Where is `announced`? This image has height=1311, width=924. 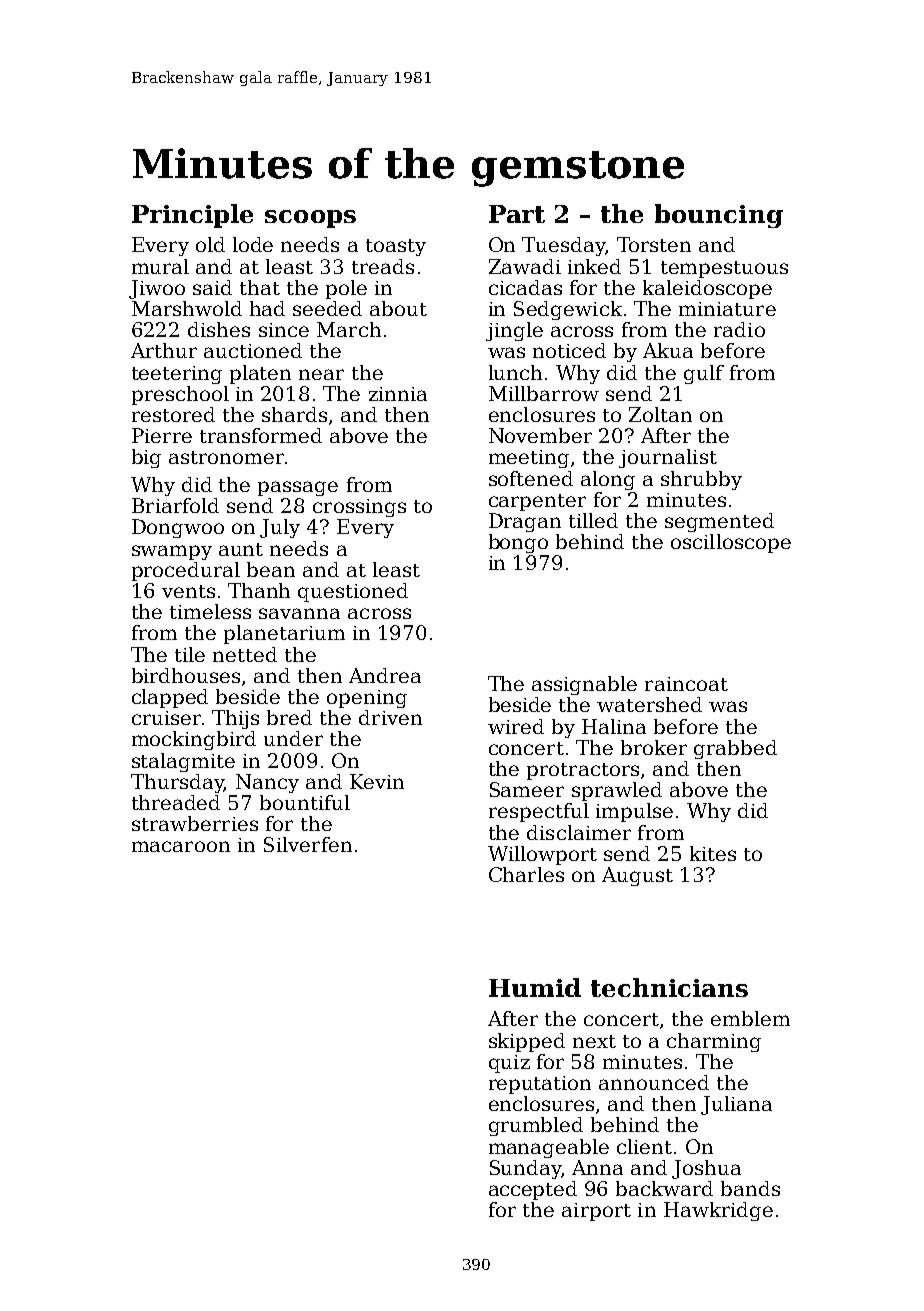
announced is located at coordinates (654, 1082).
